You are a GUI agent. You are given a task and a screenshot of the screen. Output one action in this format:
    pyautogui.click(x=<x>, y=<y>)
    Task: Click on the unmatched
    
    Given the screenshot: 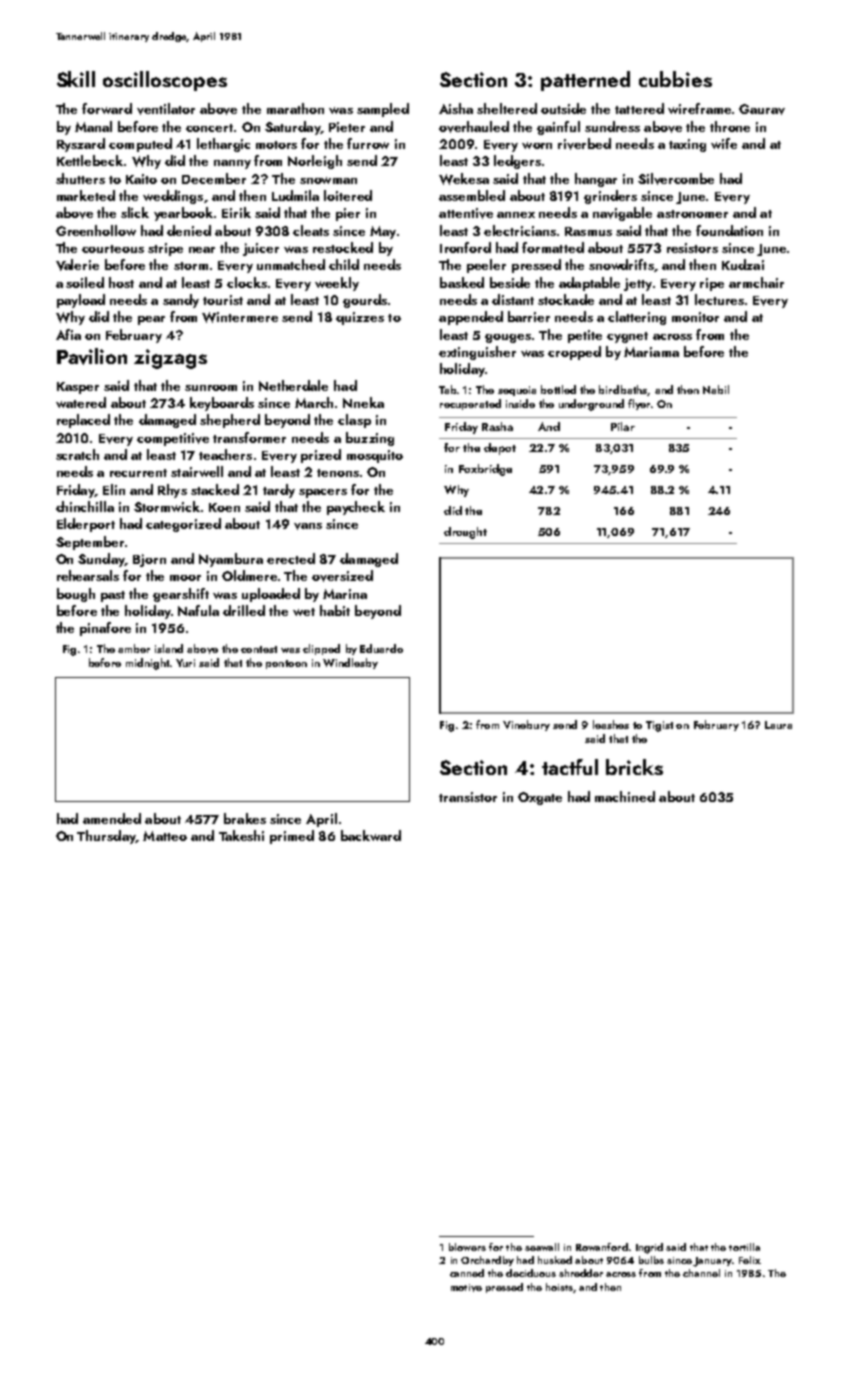 What is the action you would take?
    pyautogui.click(x=291, y=264)
